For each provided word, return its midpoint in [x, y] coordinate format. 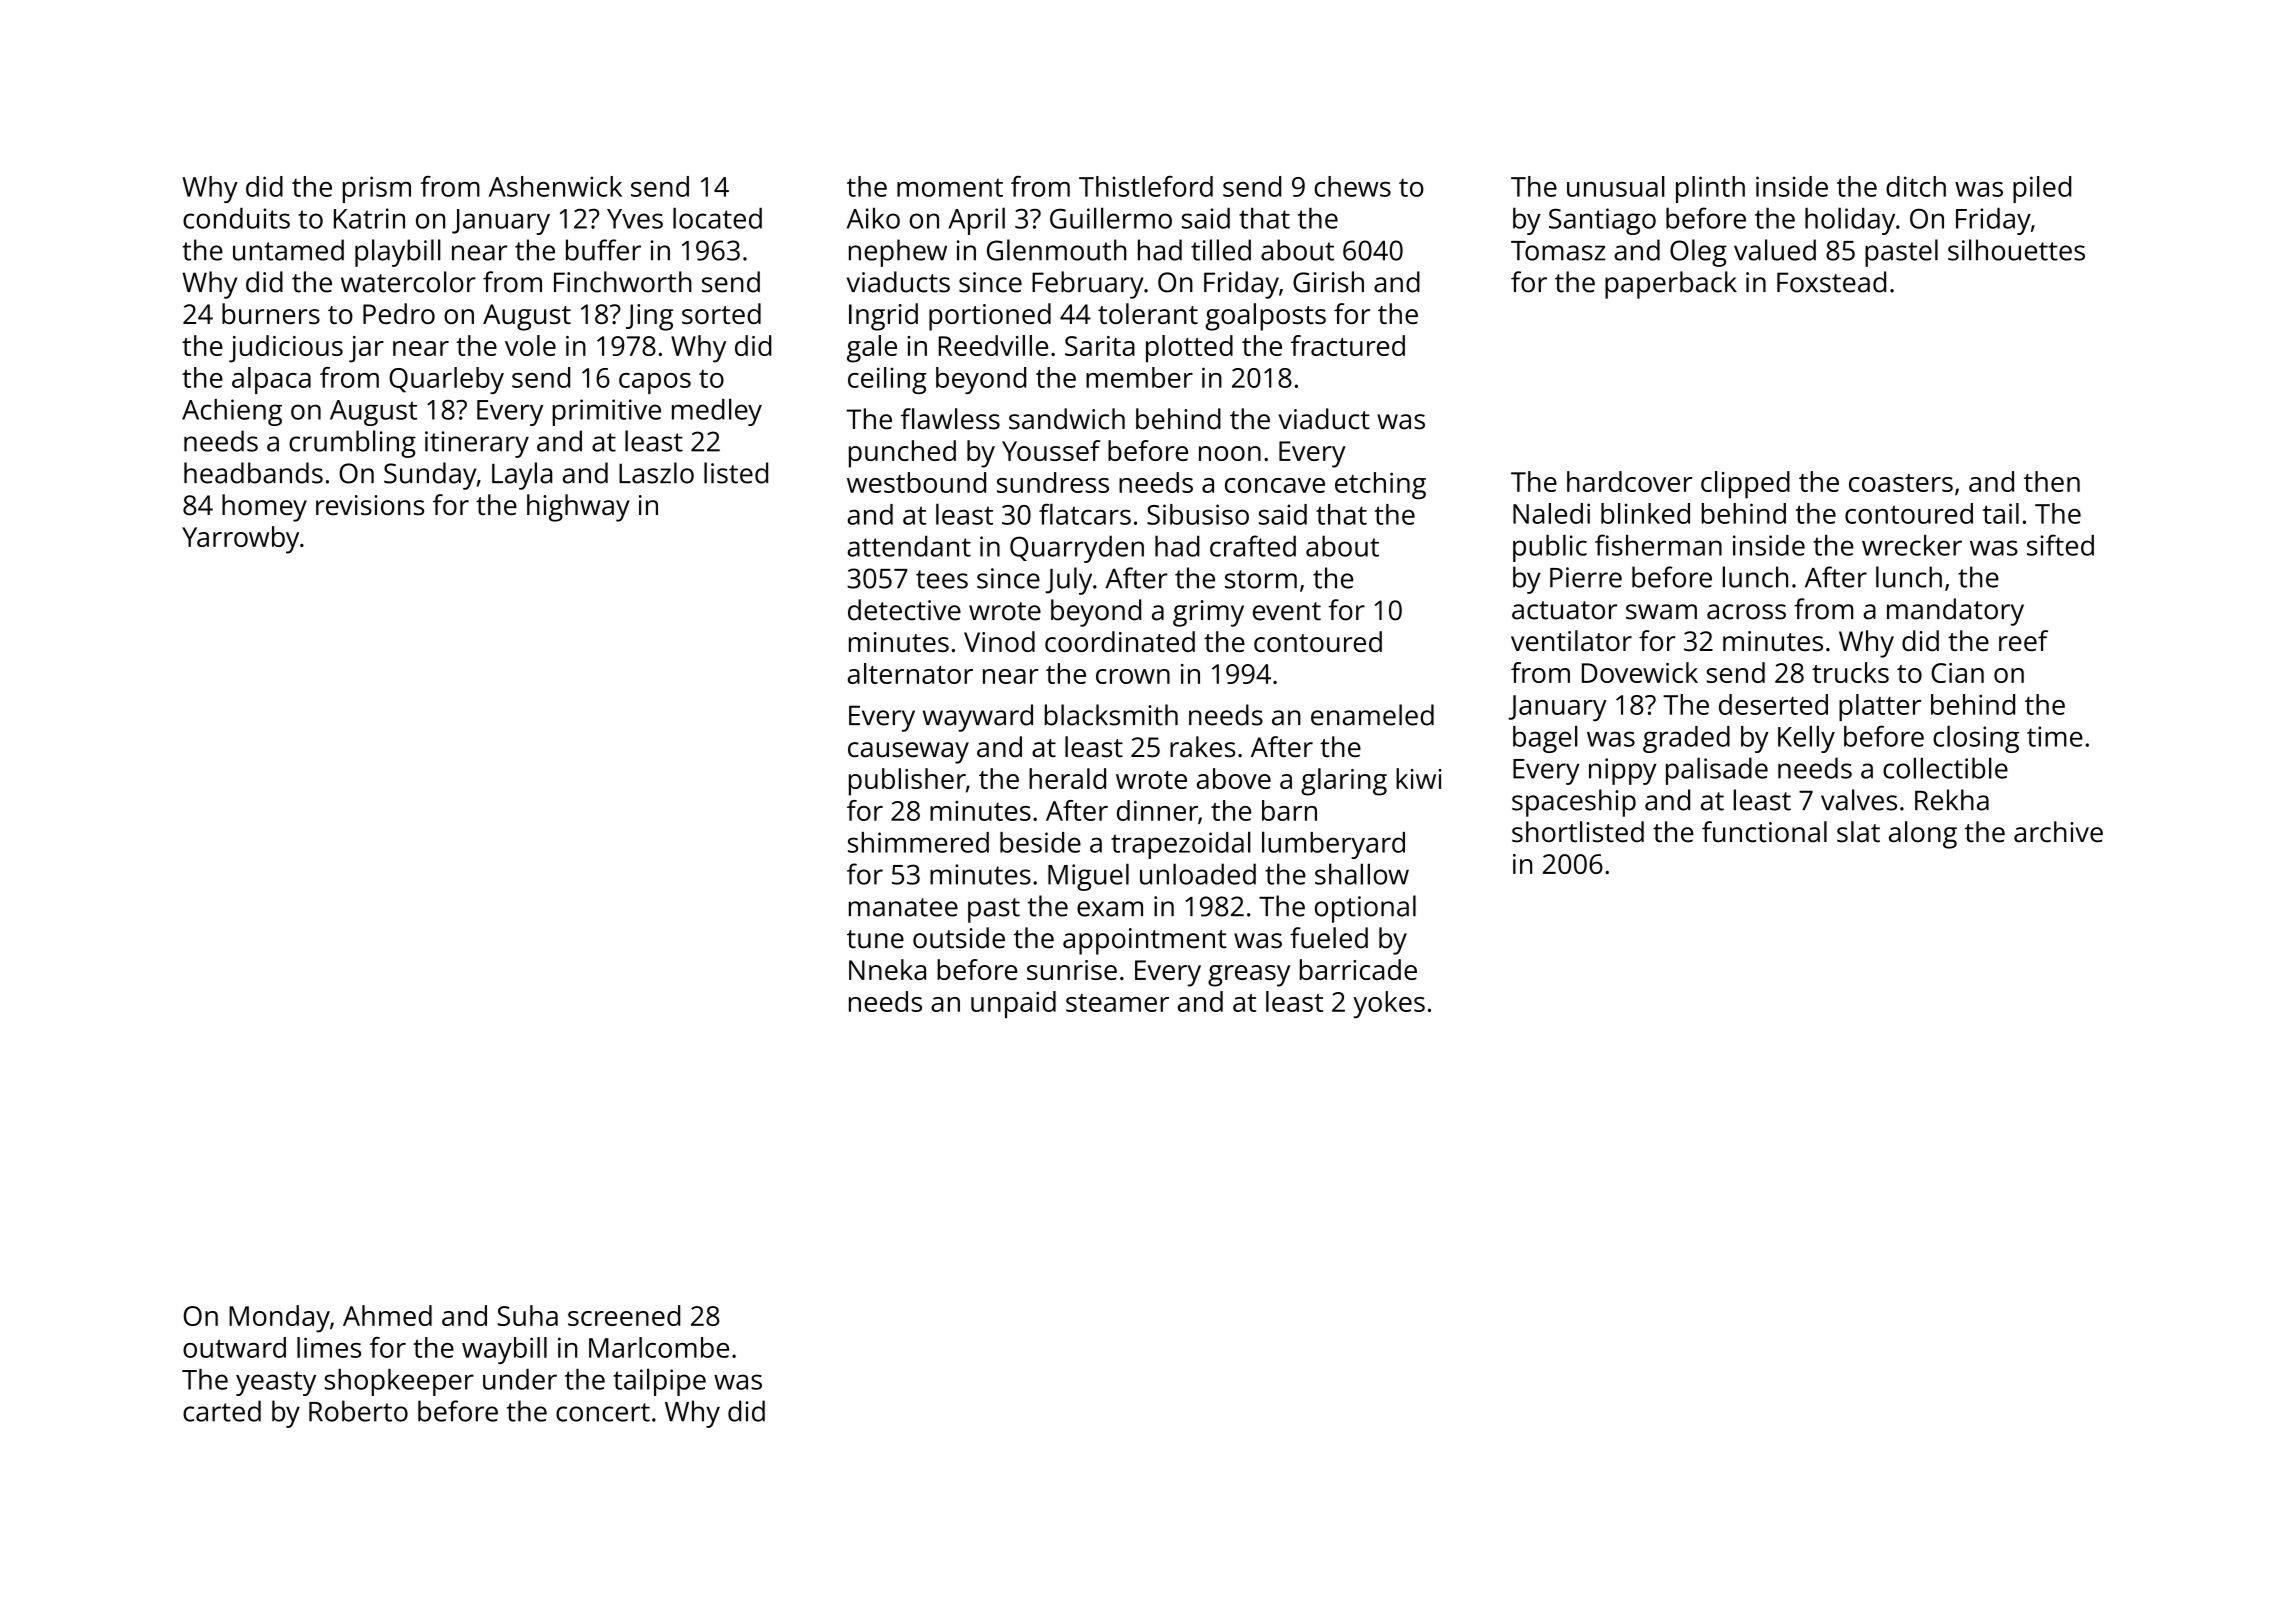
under [520, 1379]
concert [603, 1412]
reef [2023, 640]
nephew [898, 253]
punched [902, 454]
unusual [1616, 186]
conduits [236, 218]
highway [578, 508]
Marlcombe [659, 1347]
